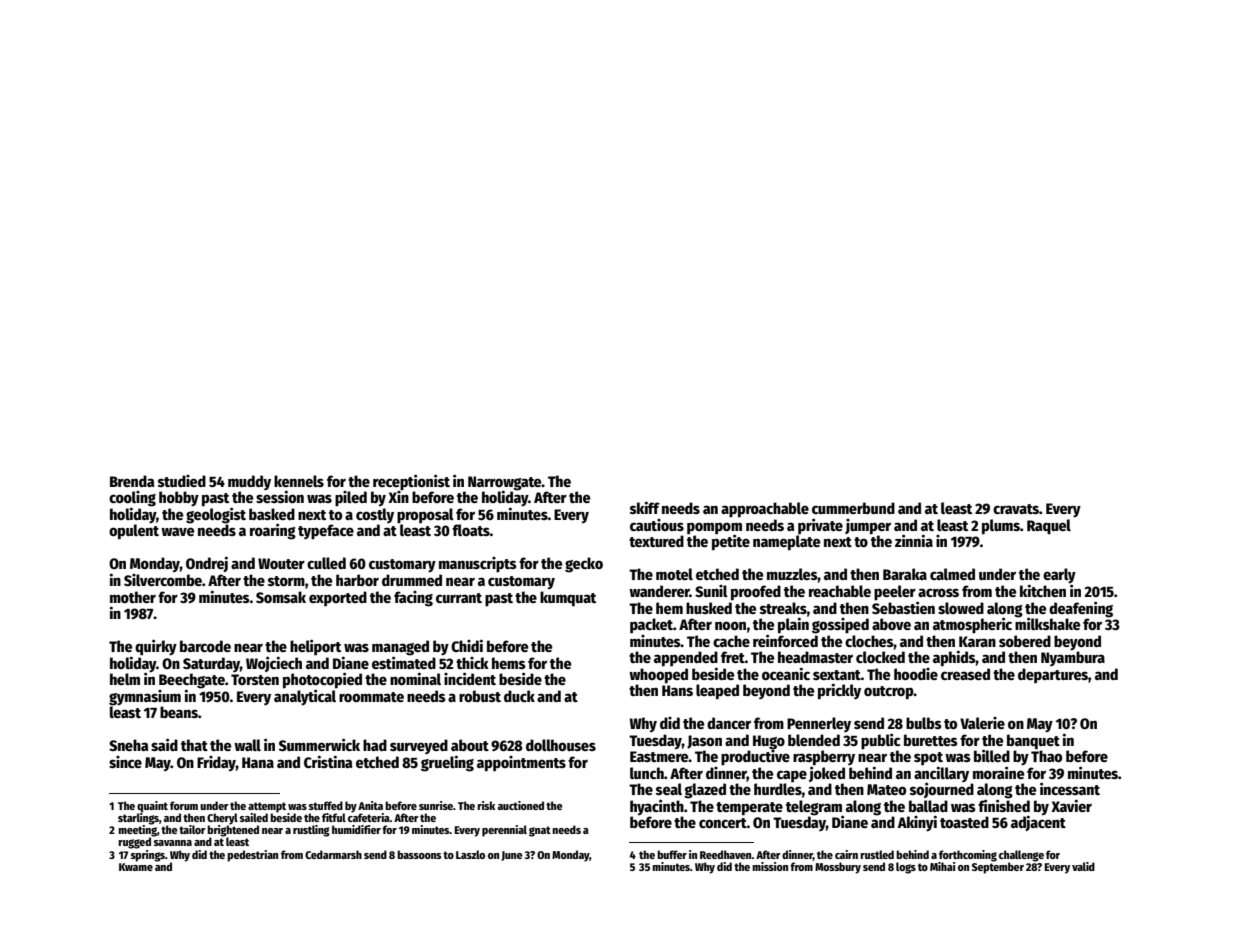  What do you see at coordinates (357, 580) in the screenshot?
I see `harbor` at bounding box center [357, 580].
